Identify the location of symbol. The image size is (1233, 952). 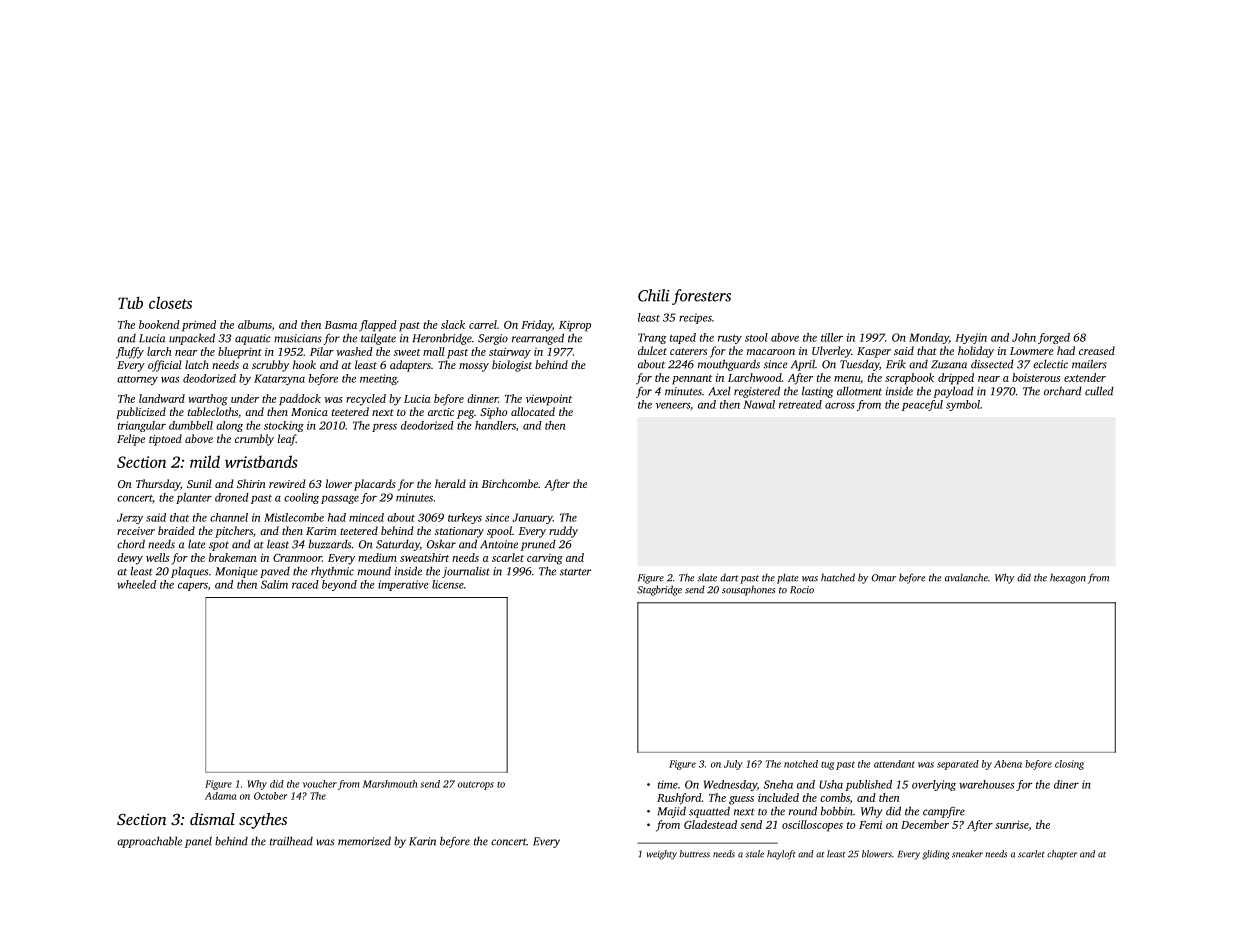
(963, 405).
